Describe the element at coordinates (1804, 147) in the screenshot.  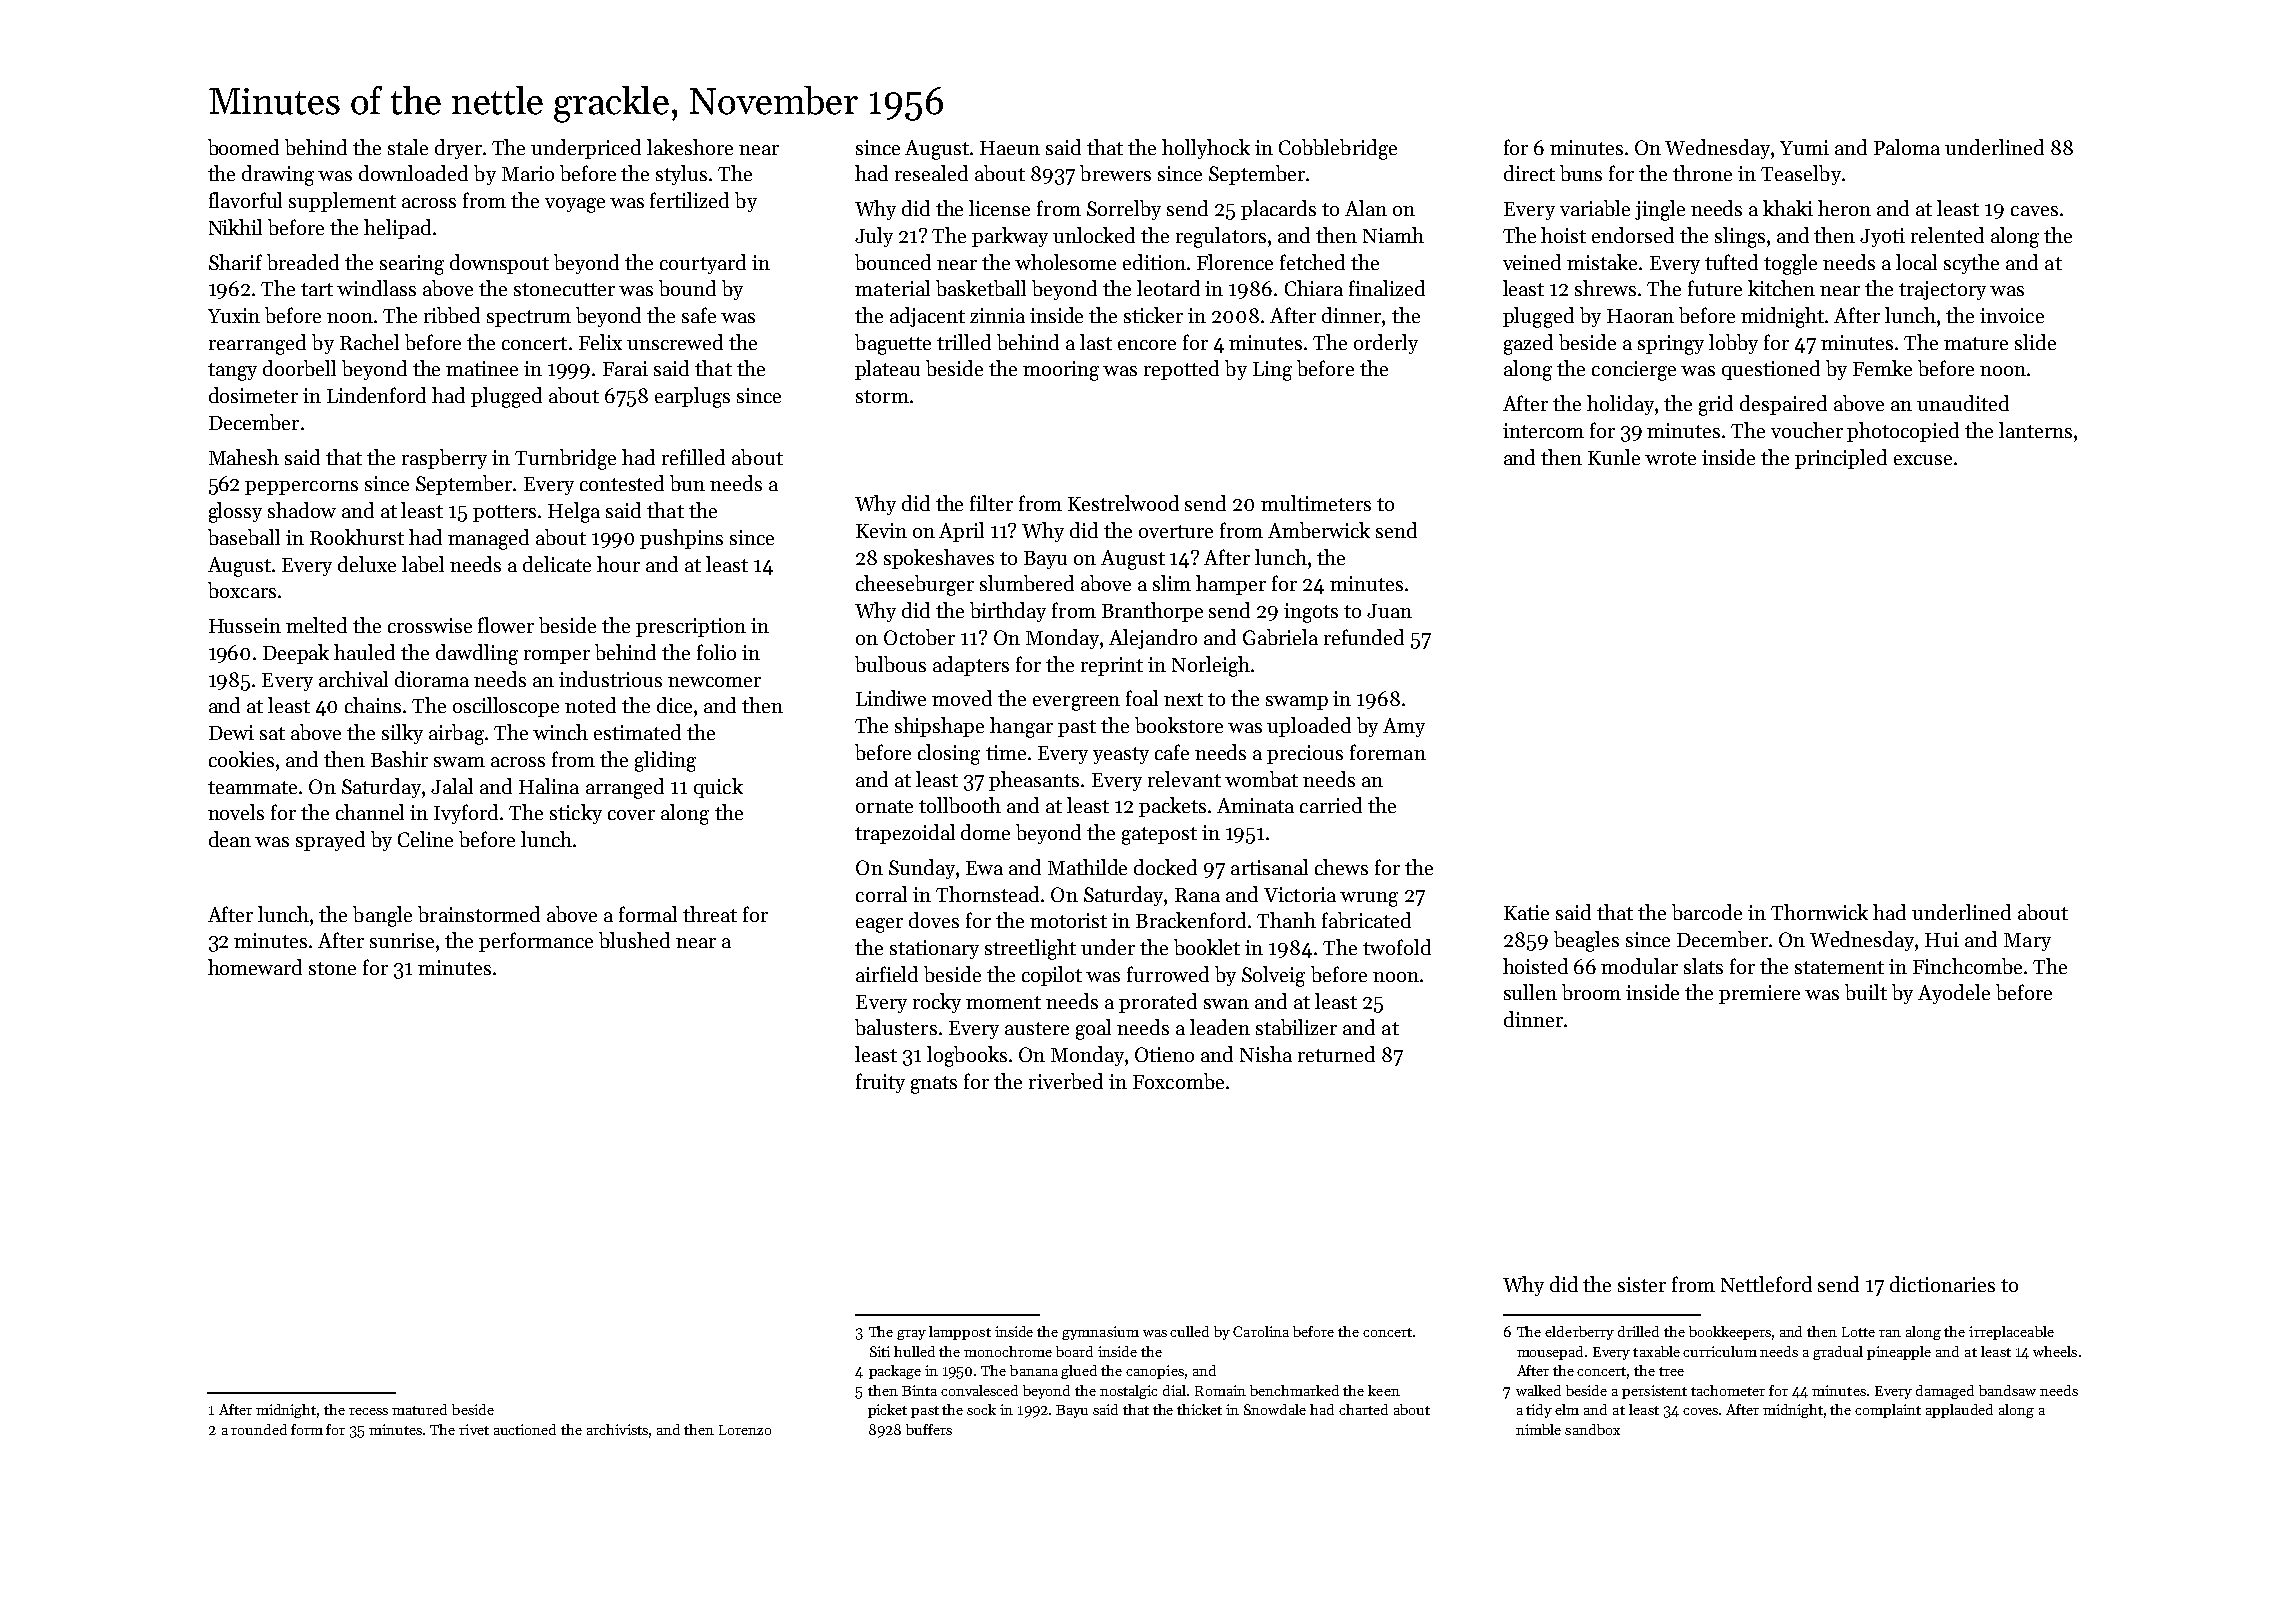
I see `Yumi` at that location.
